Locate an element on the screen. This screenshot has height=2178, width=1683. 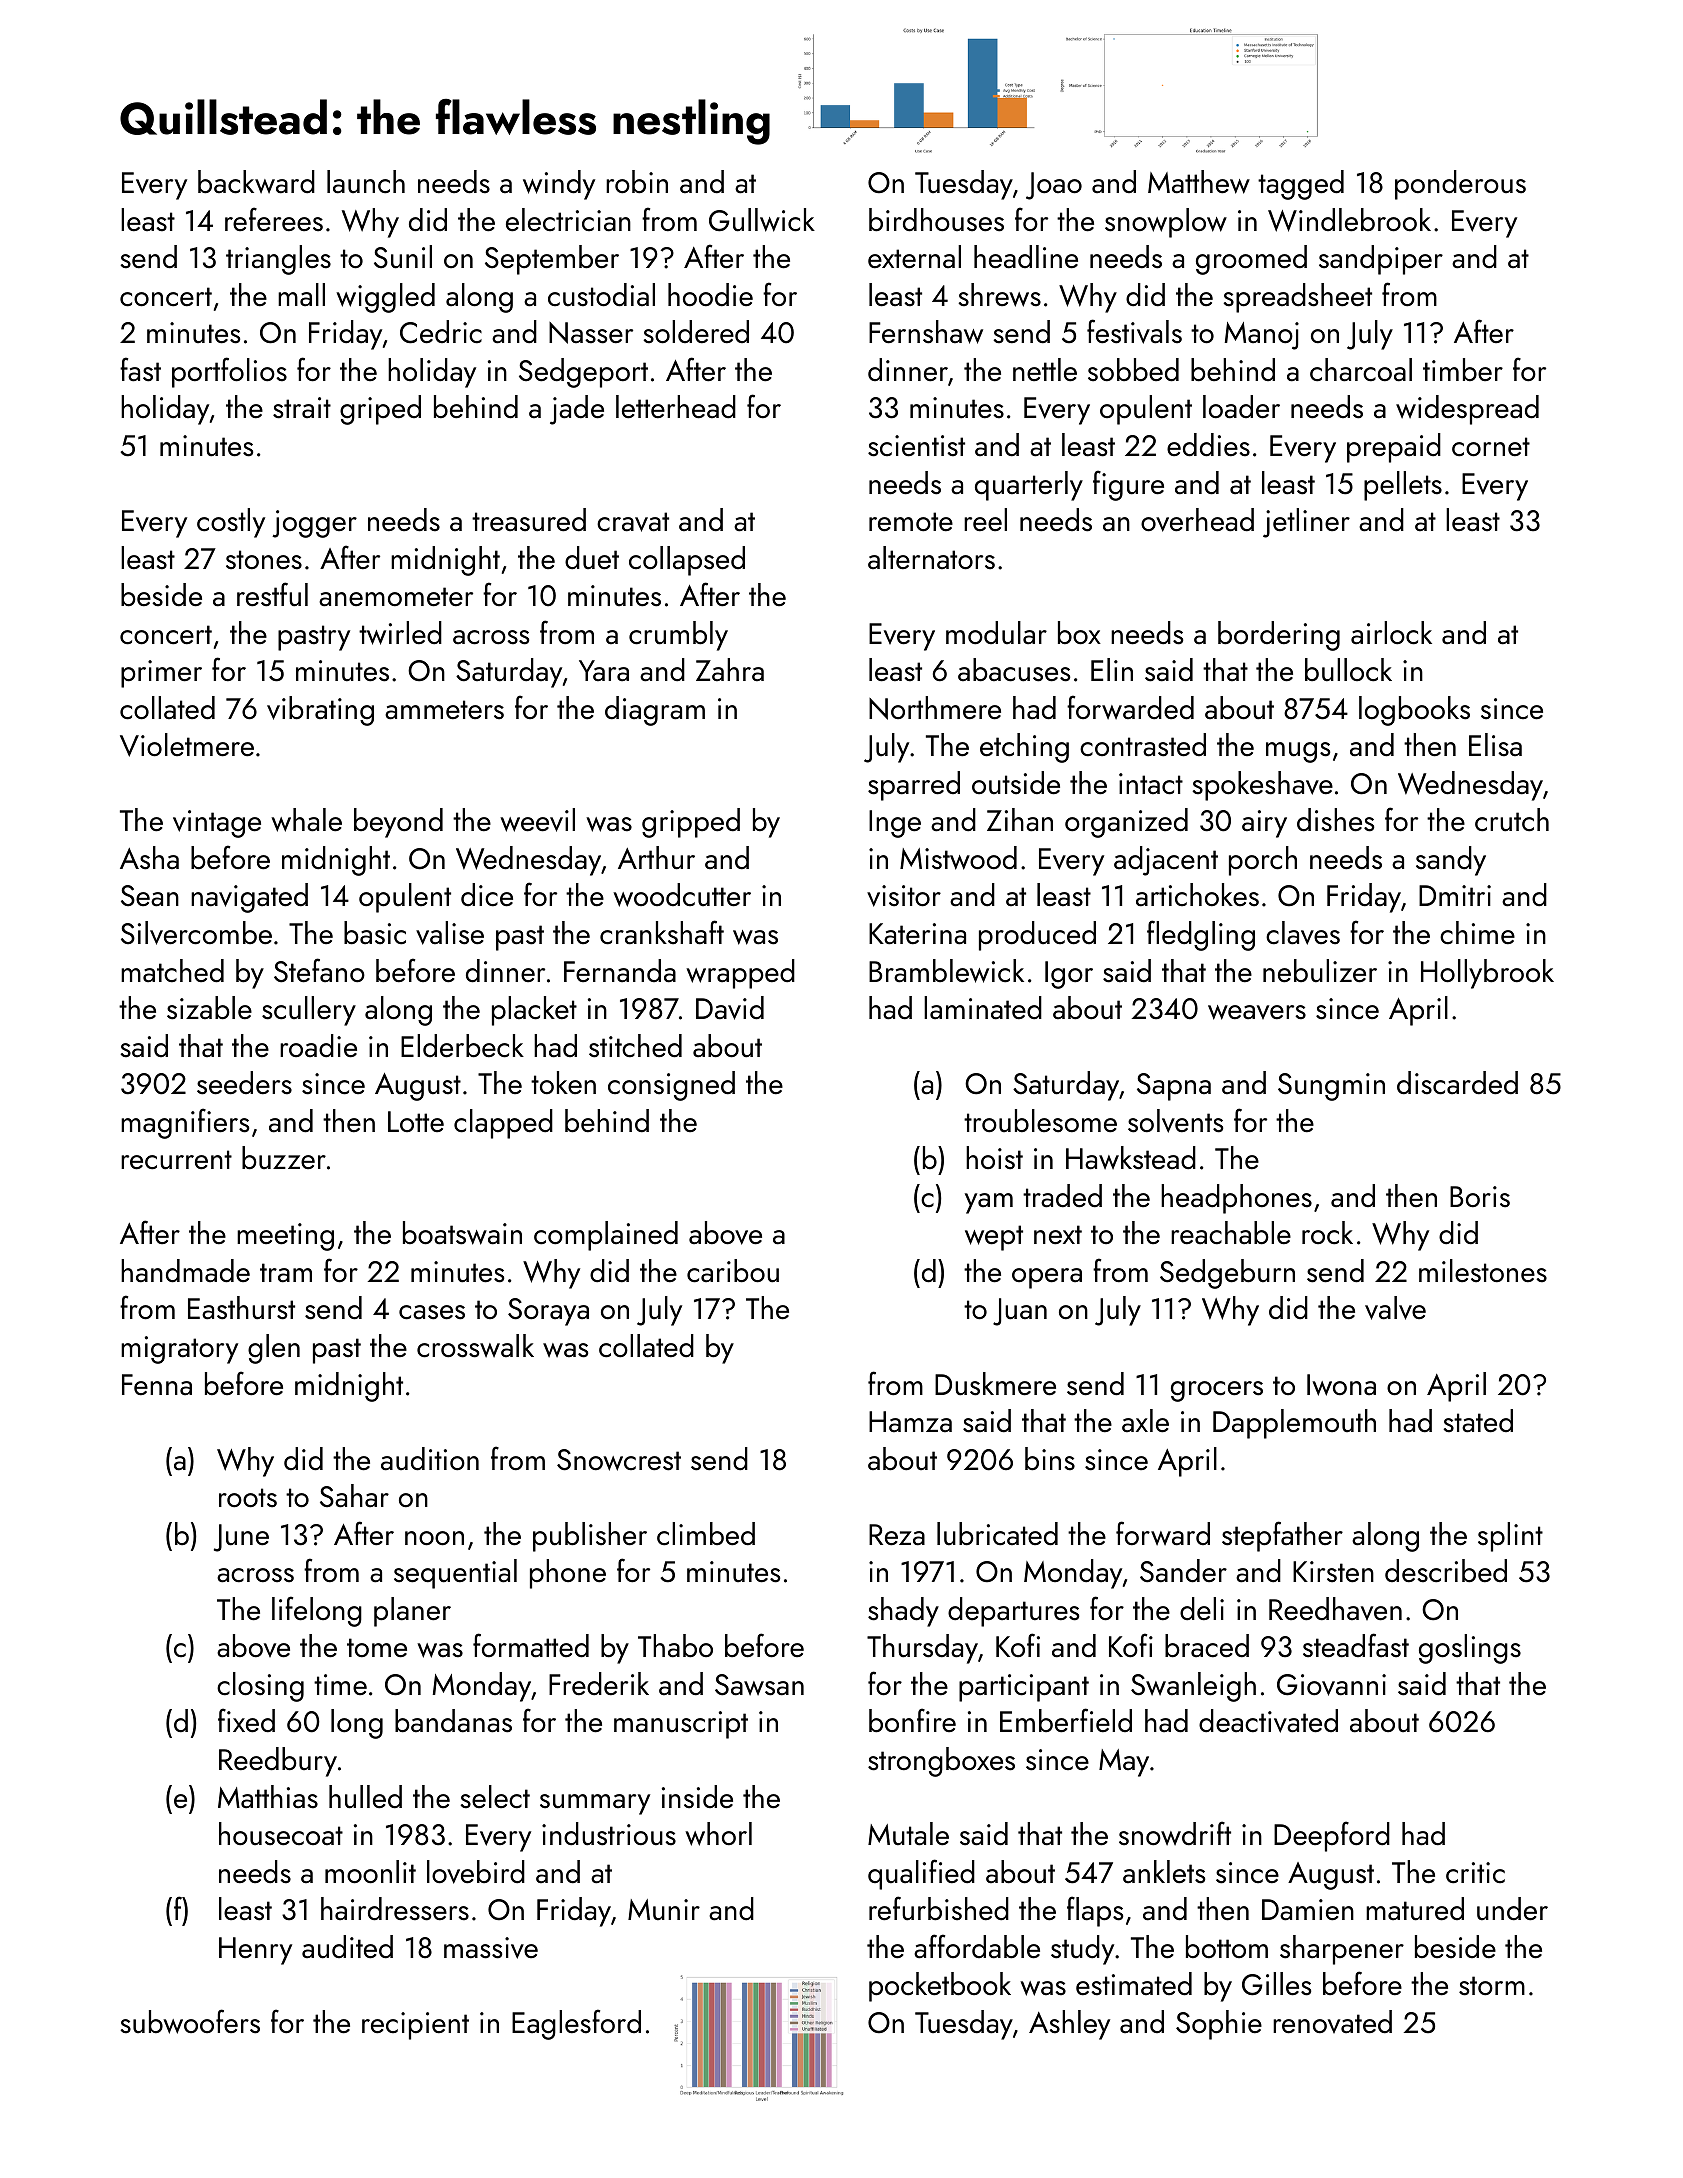
recipient is located at coordinates (415, 2026).
